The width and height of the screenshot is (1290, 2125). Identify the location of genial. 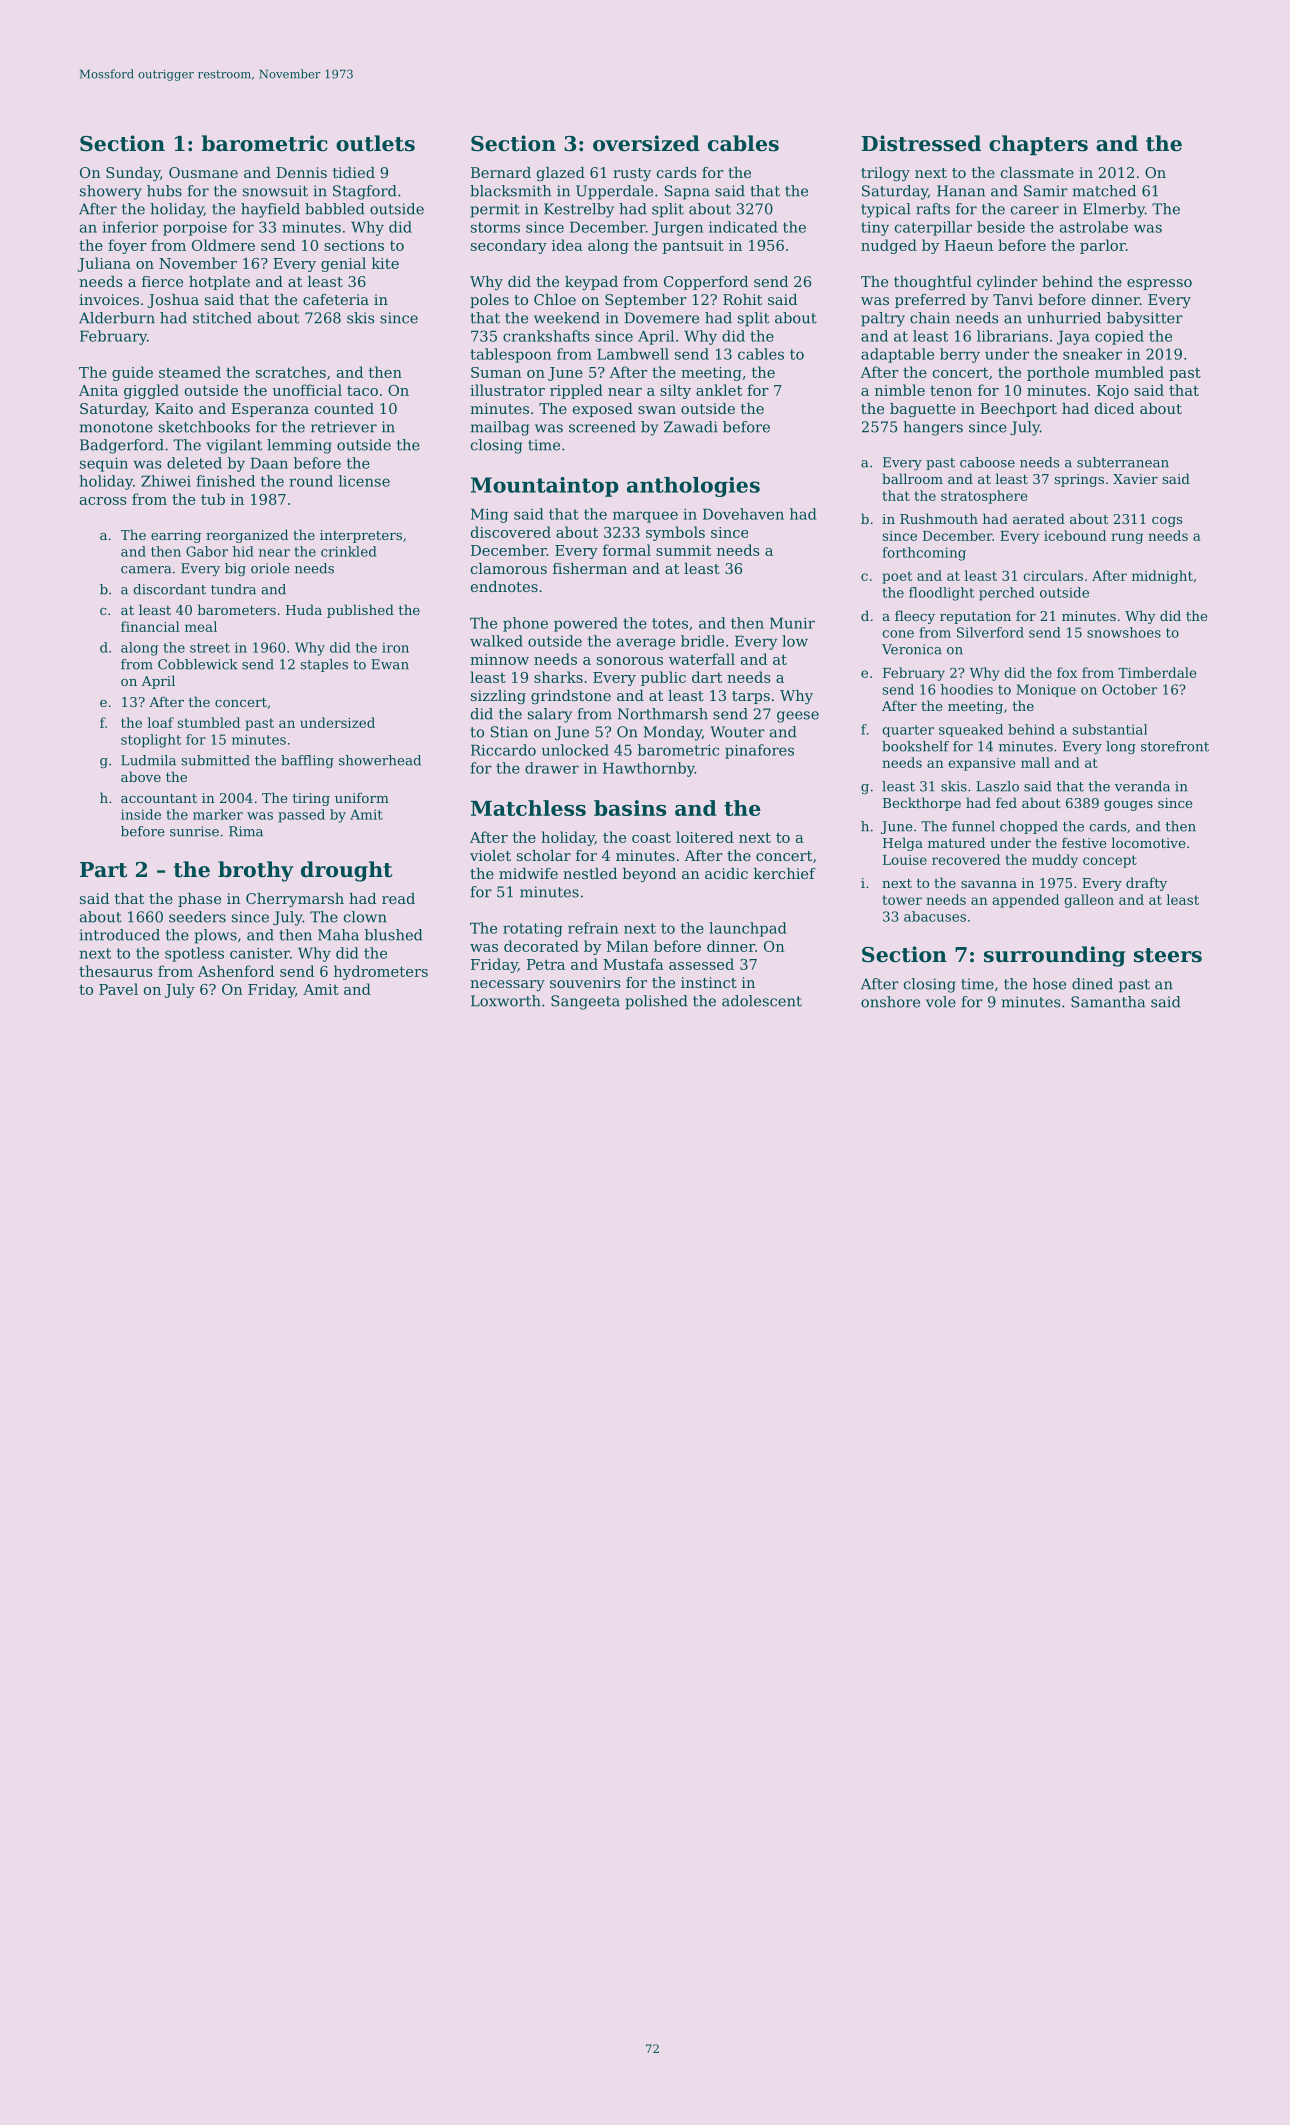
(343, 264).
